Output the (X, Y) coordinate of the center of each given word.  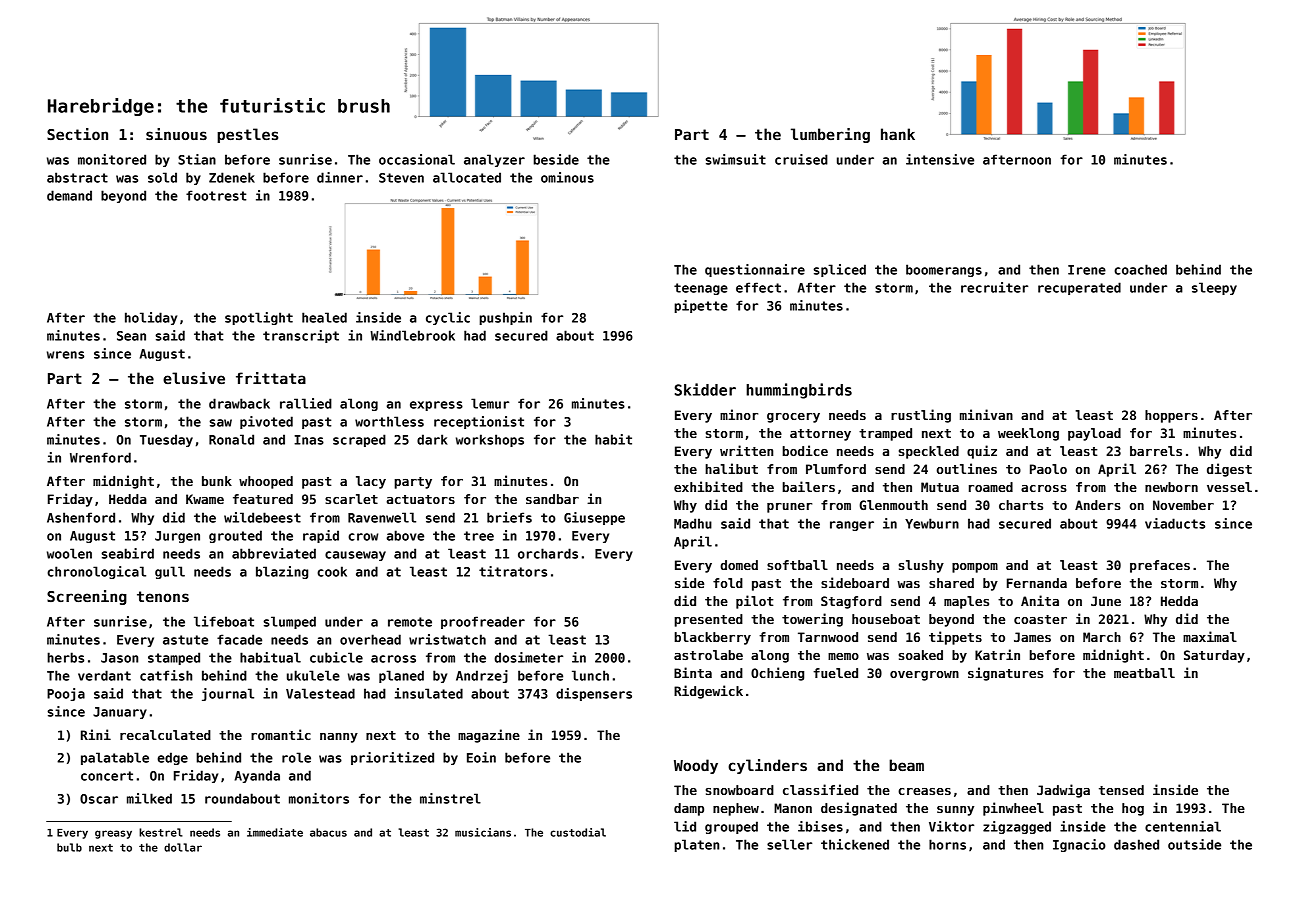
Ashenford (81, 517)
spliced (839, 270)
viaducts (1175, 523)
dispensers (594, 694)
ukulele (313, 675)
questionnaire (755, 270)
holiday (151, 318)
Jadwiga (1063, 791)
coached (1140, 269)
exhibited (708, 486)
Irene (1087, 270)
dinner (340, 177)
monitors (319, 798)
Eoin (481, 757)
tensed (1121, 790)
